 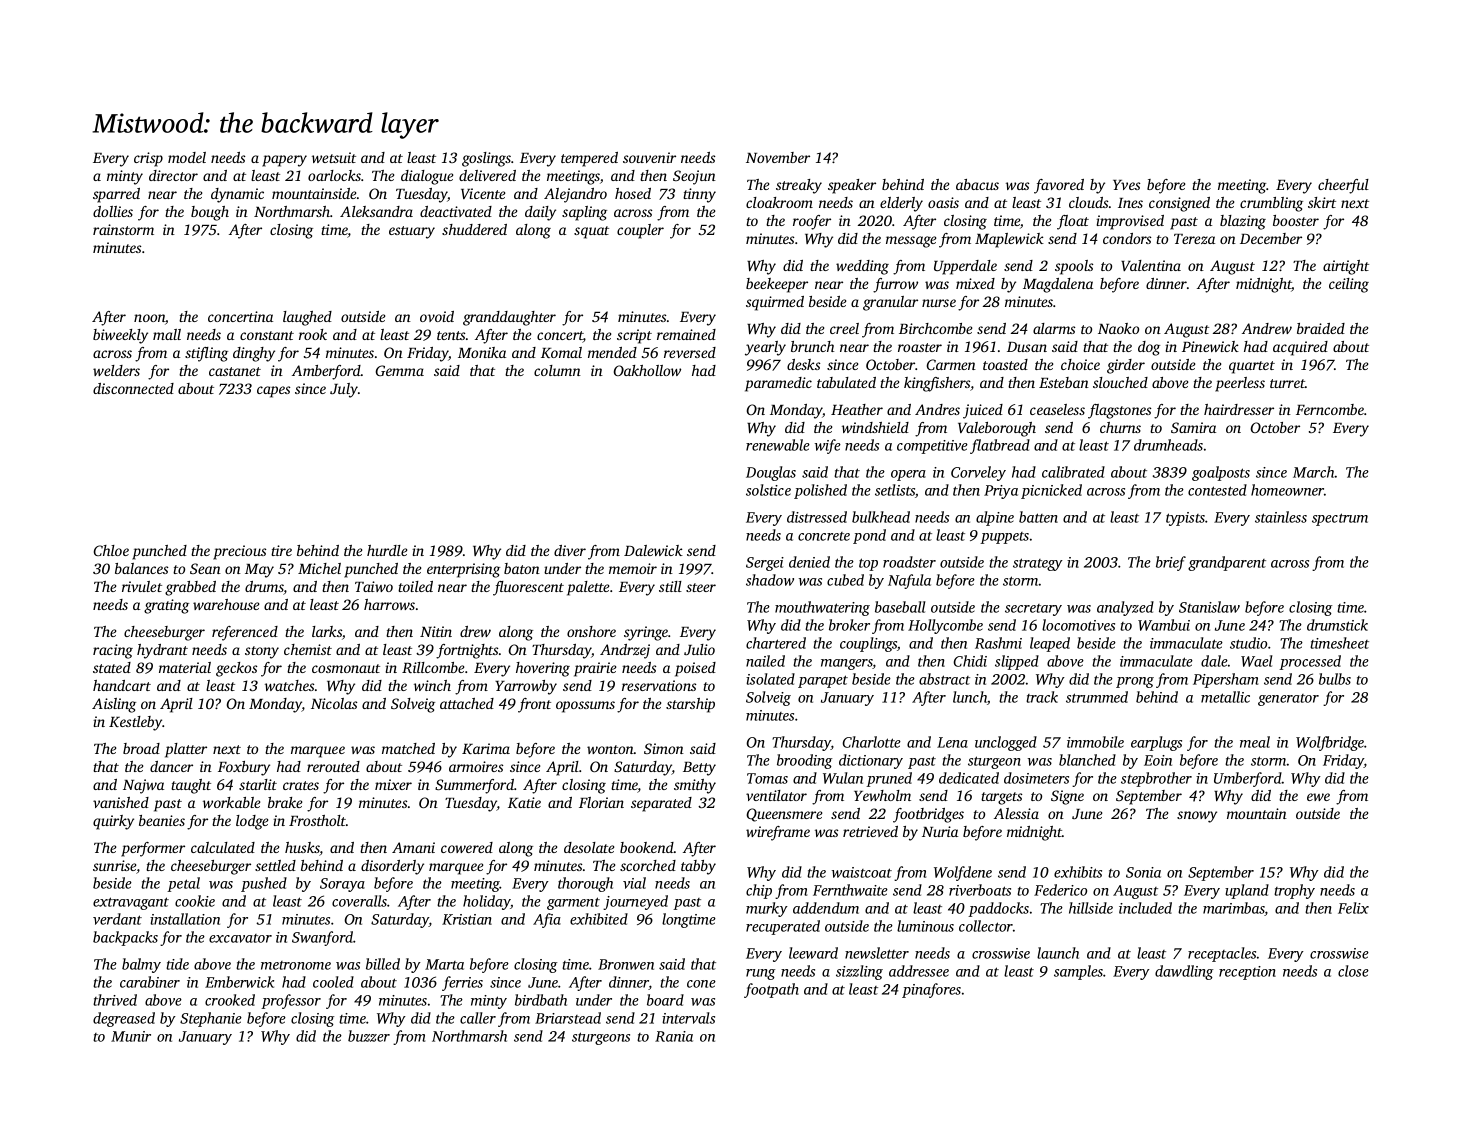 I want to click on dollies, so click(x=113, y=211).
